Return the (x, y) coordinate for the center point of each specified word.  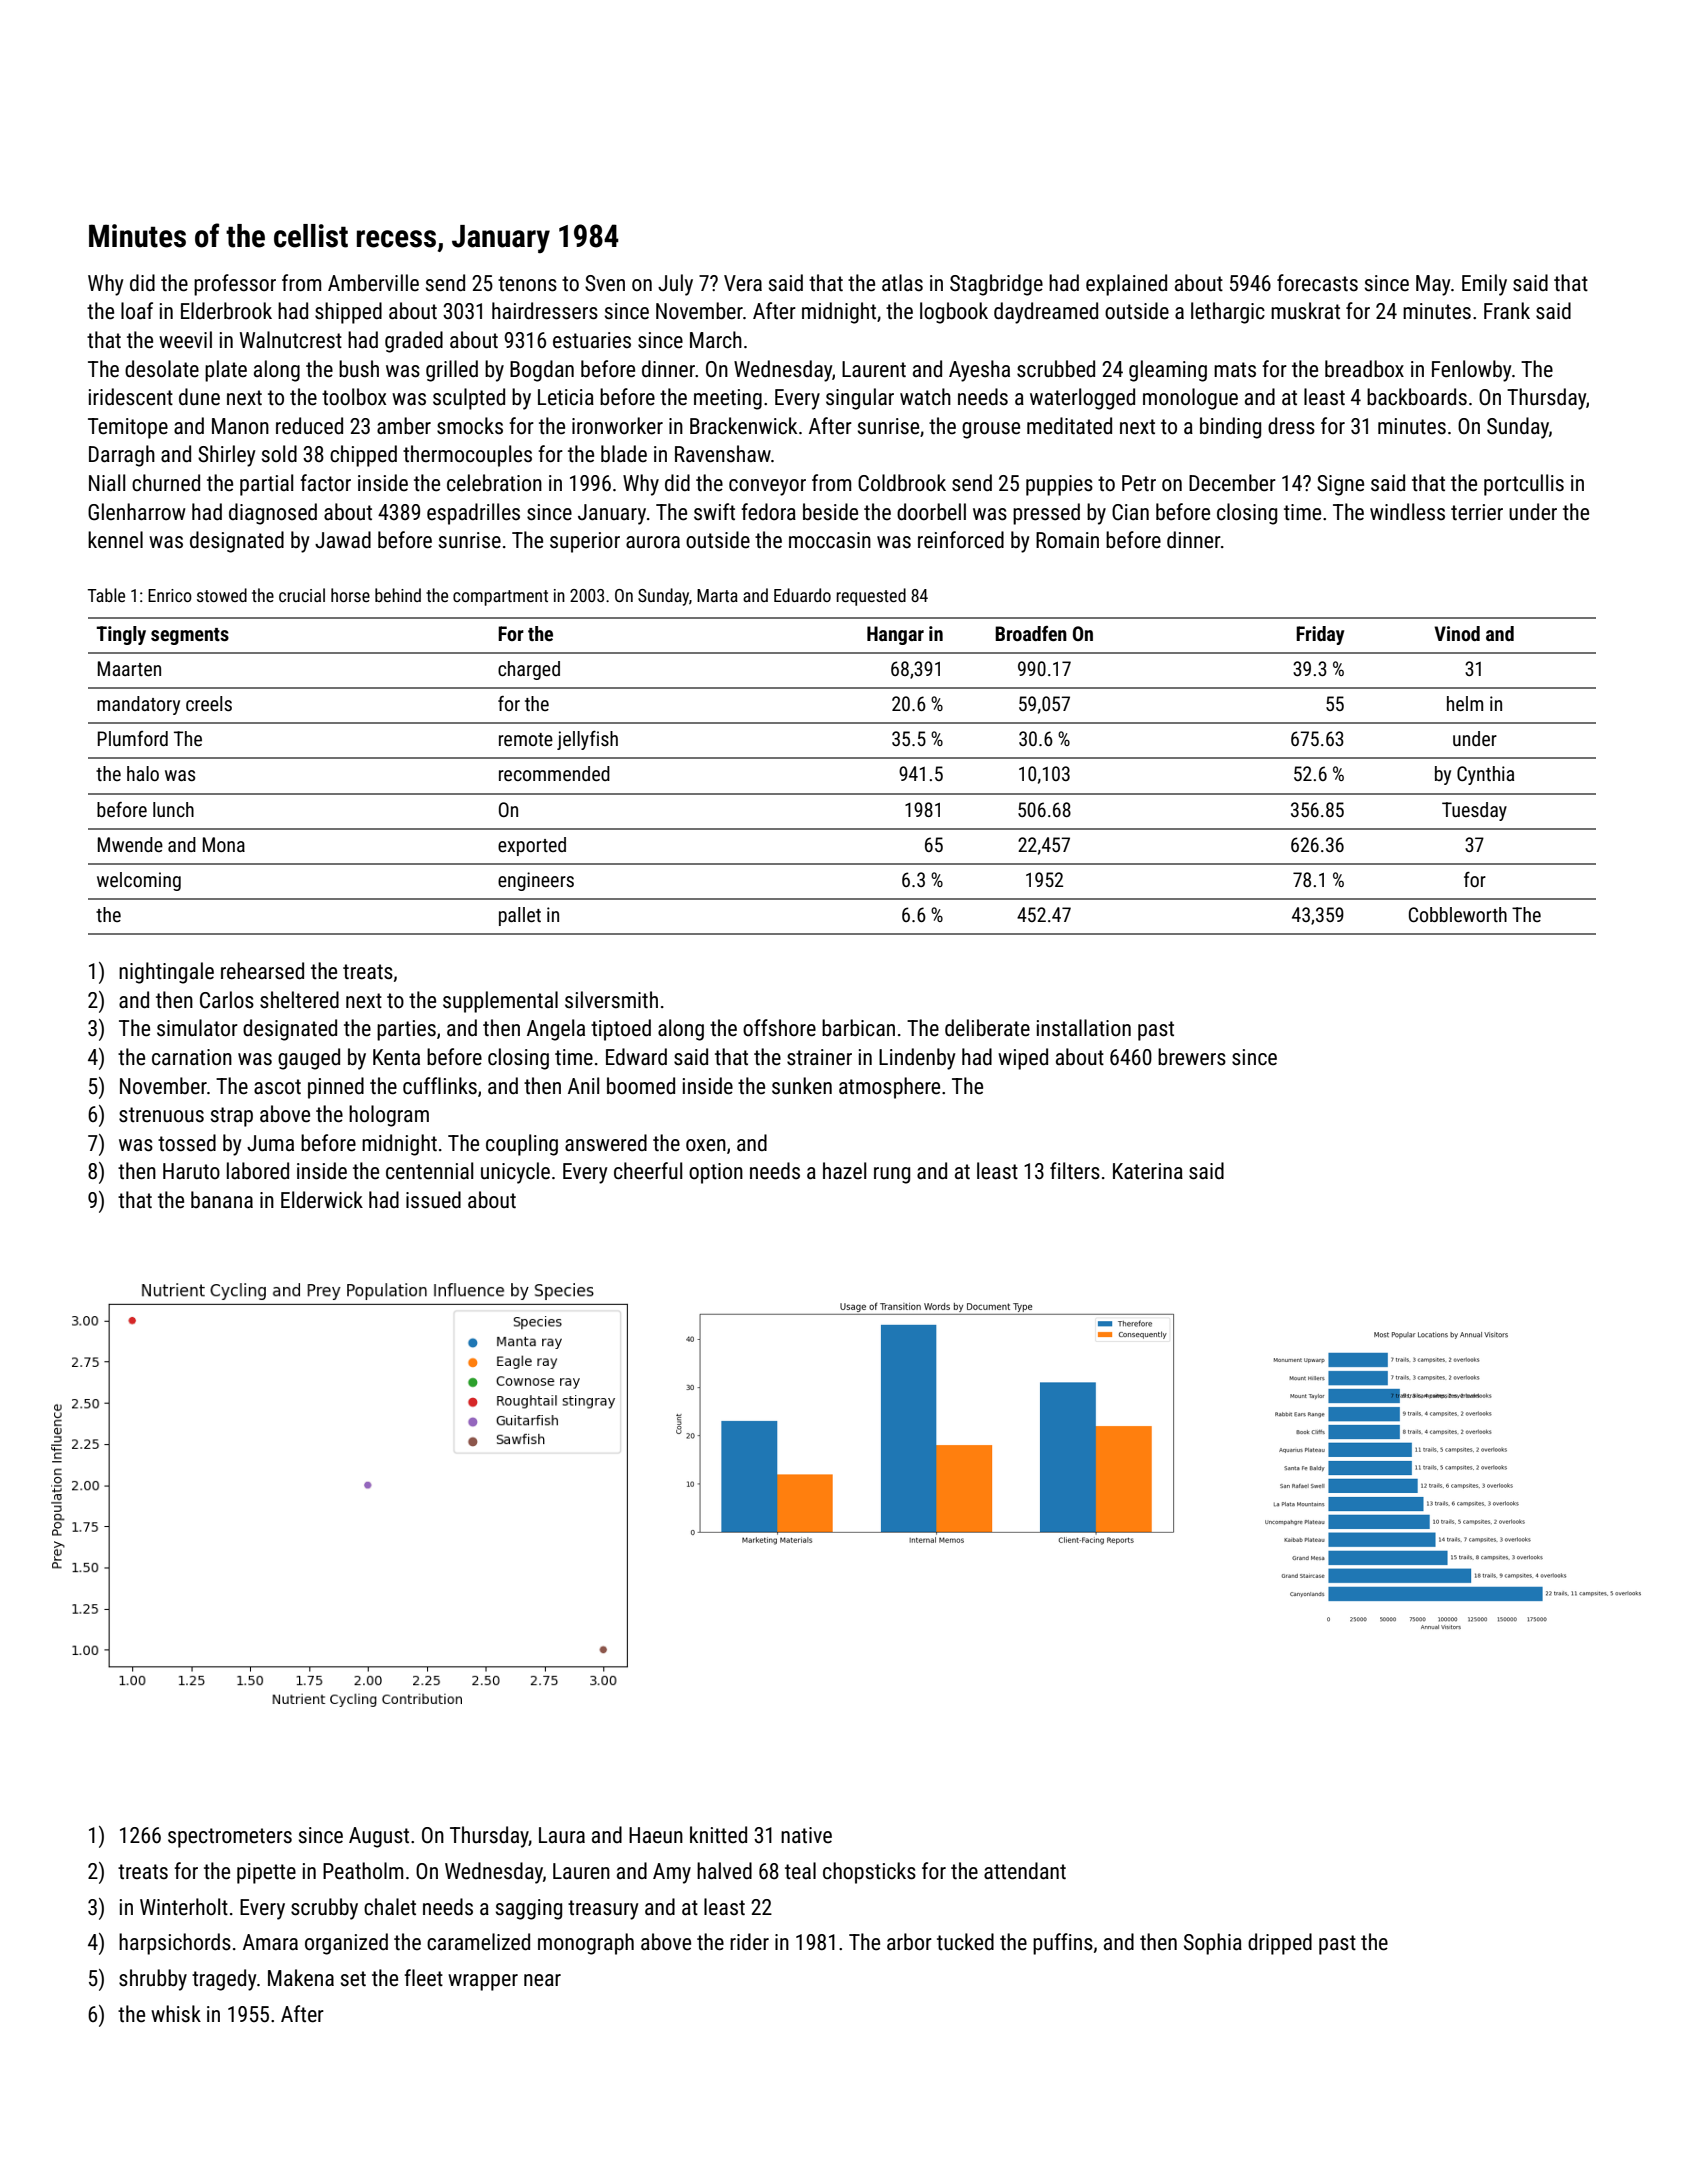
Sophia (1213, 1944)
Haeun (656, 1835)
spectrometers (230, 1838)
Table (106, 595)
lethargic (1228, 313)
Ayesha (979, 371)
